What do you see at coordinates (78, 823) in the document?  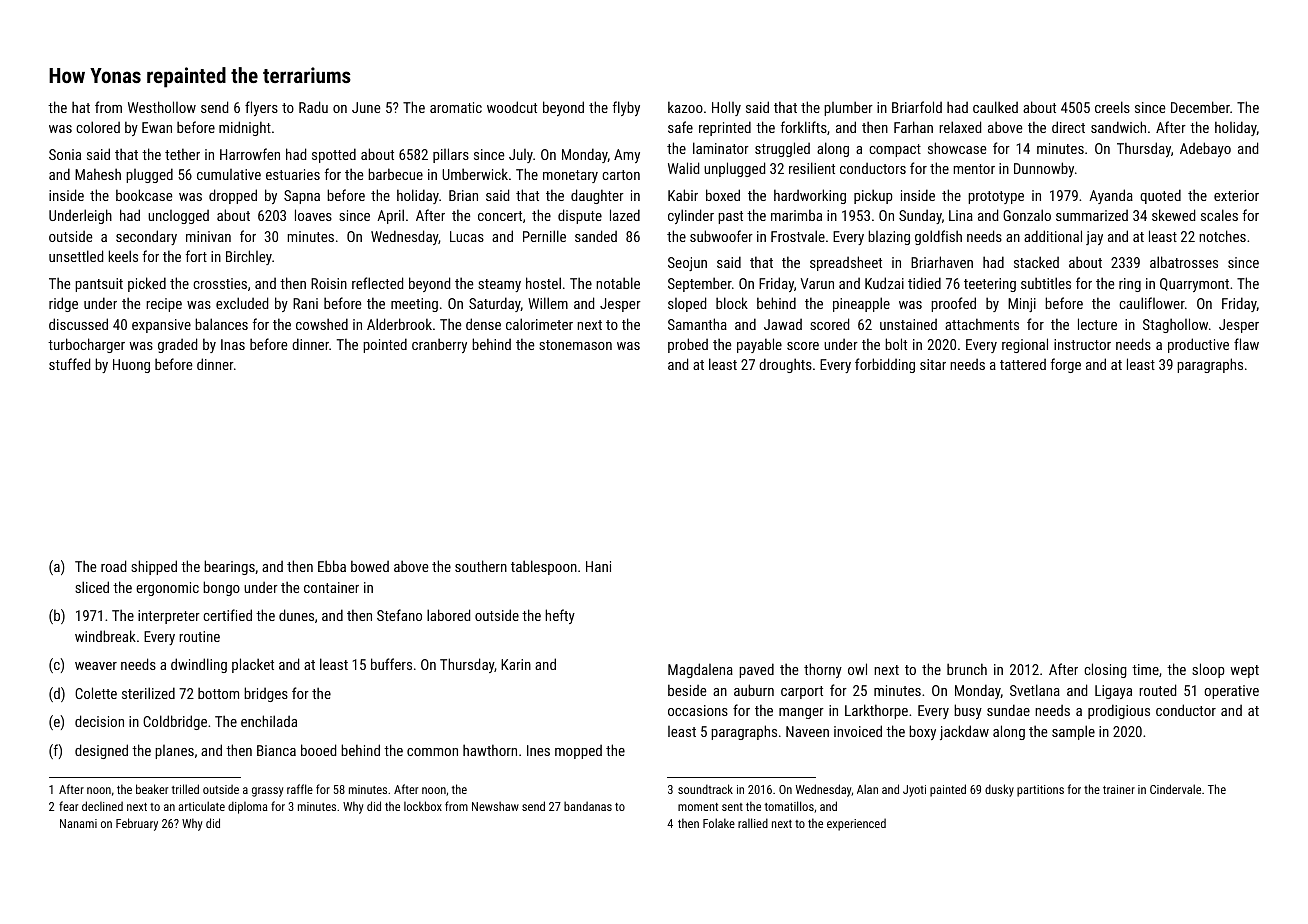 I see `Nanami` at bounding box center [78, 823].
